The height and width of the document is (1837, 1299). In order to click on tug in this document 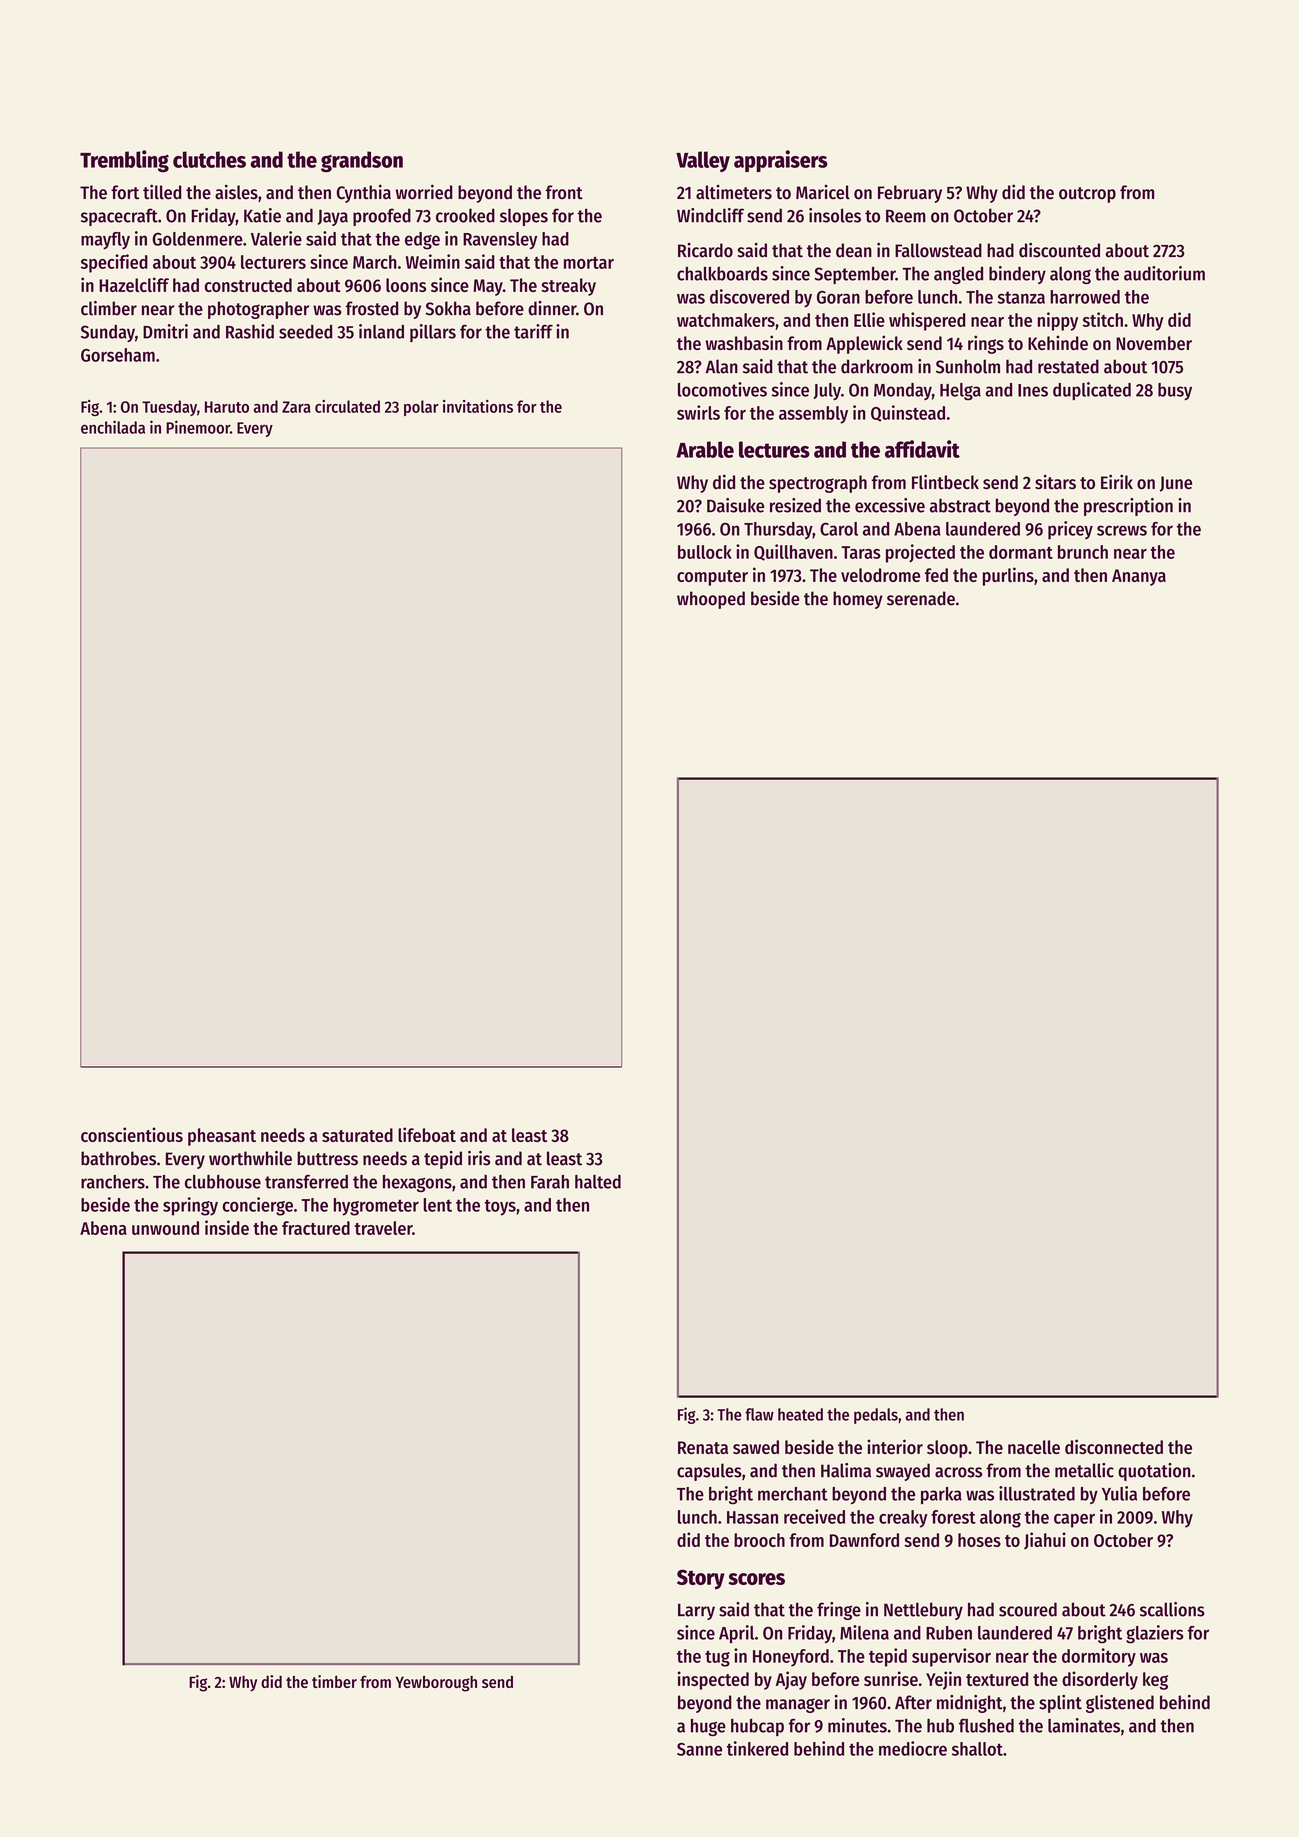, I will do `click(717, 1659)`.
